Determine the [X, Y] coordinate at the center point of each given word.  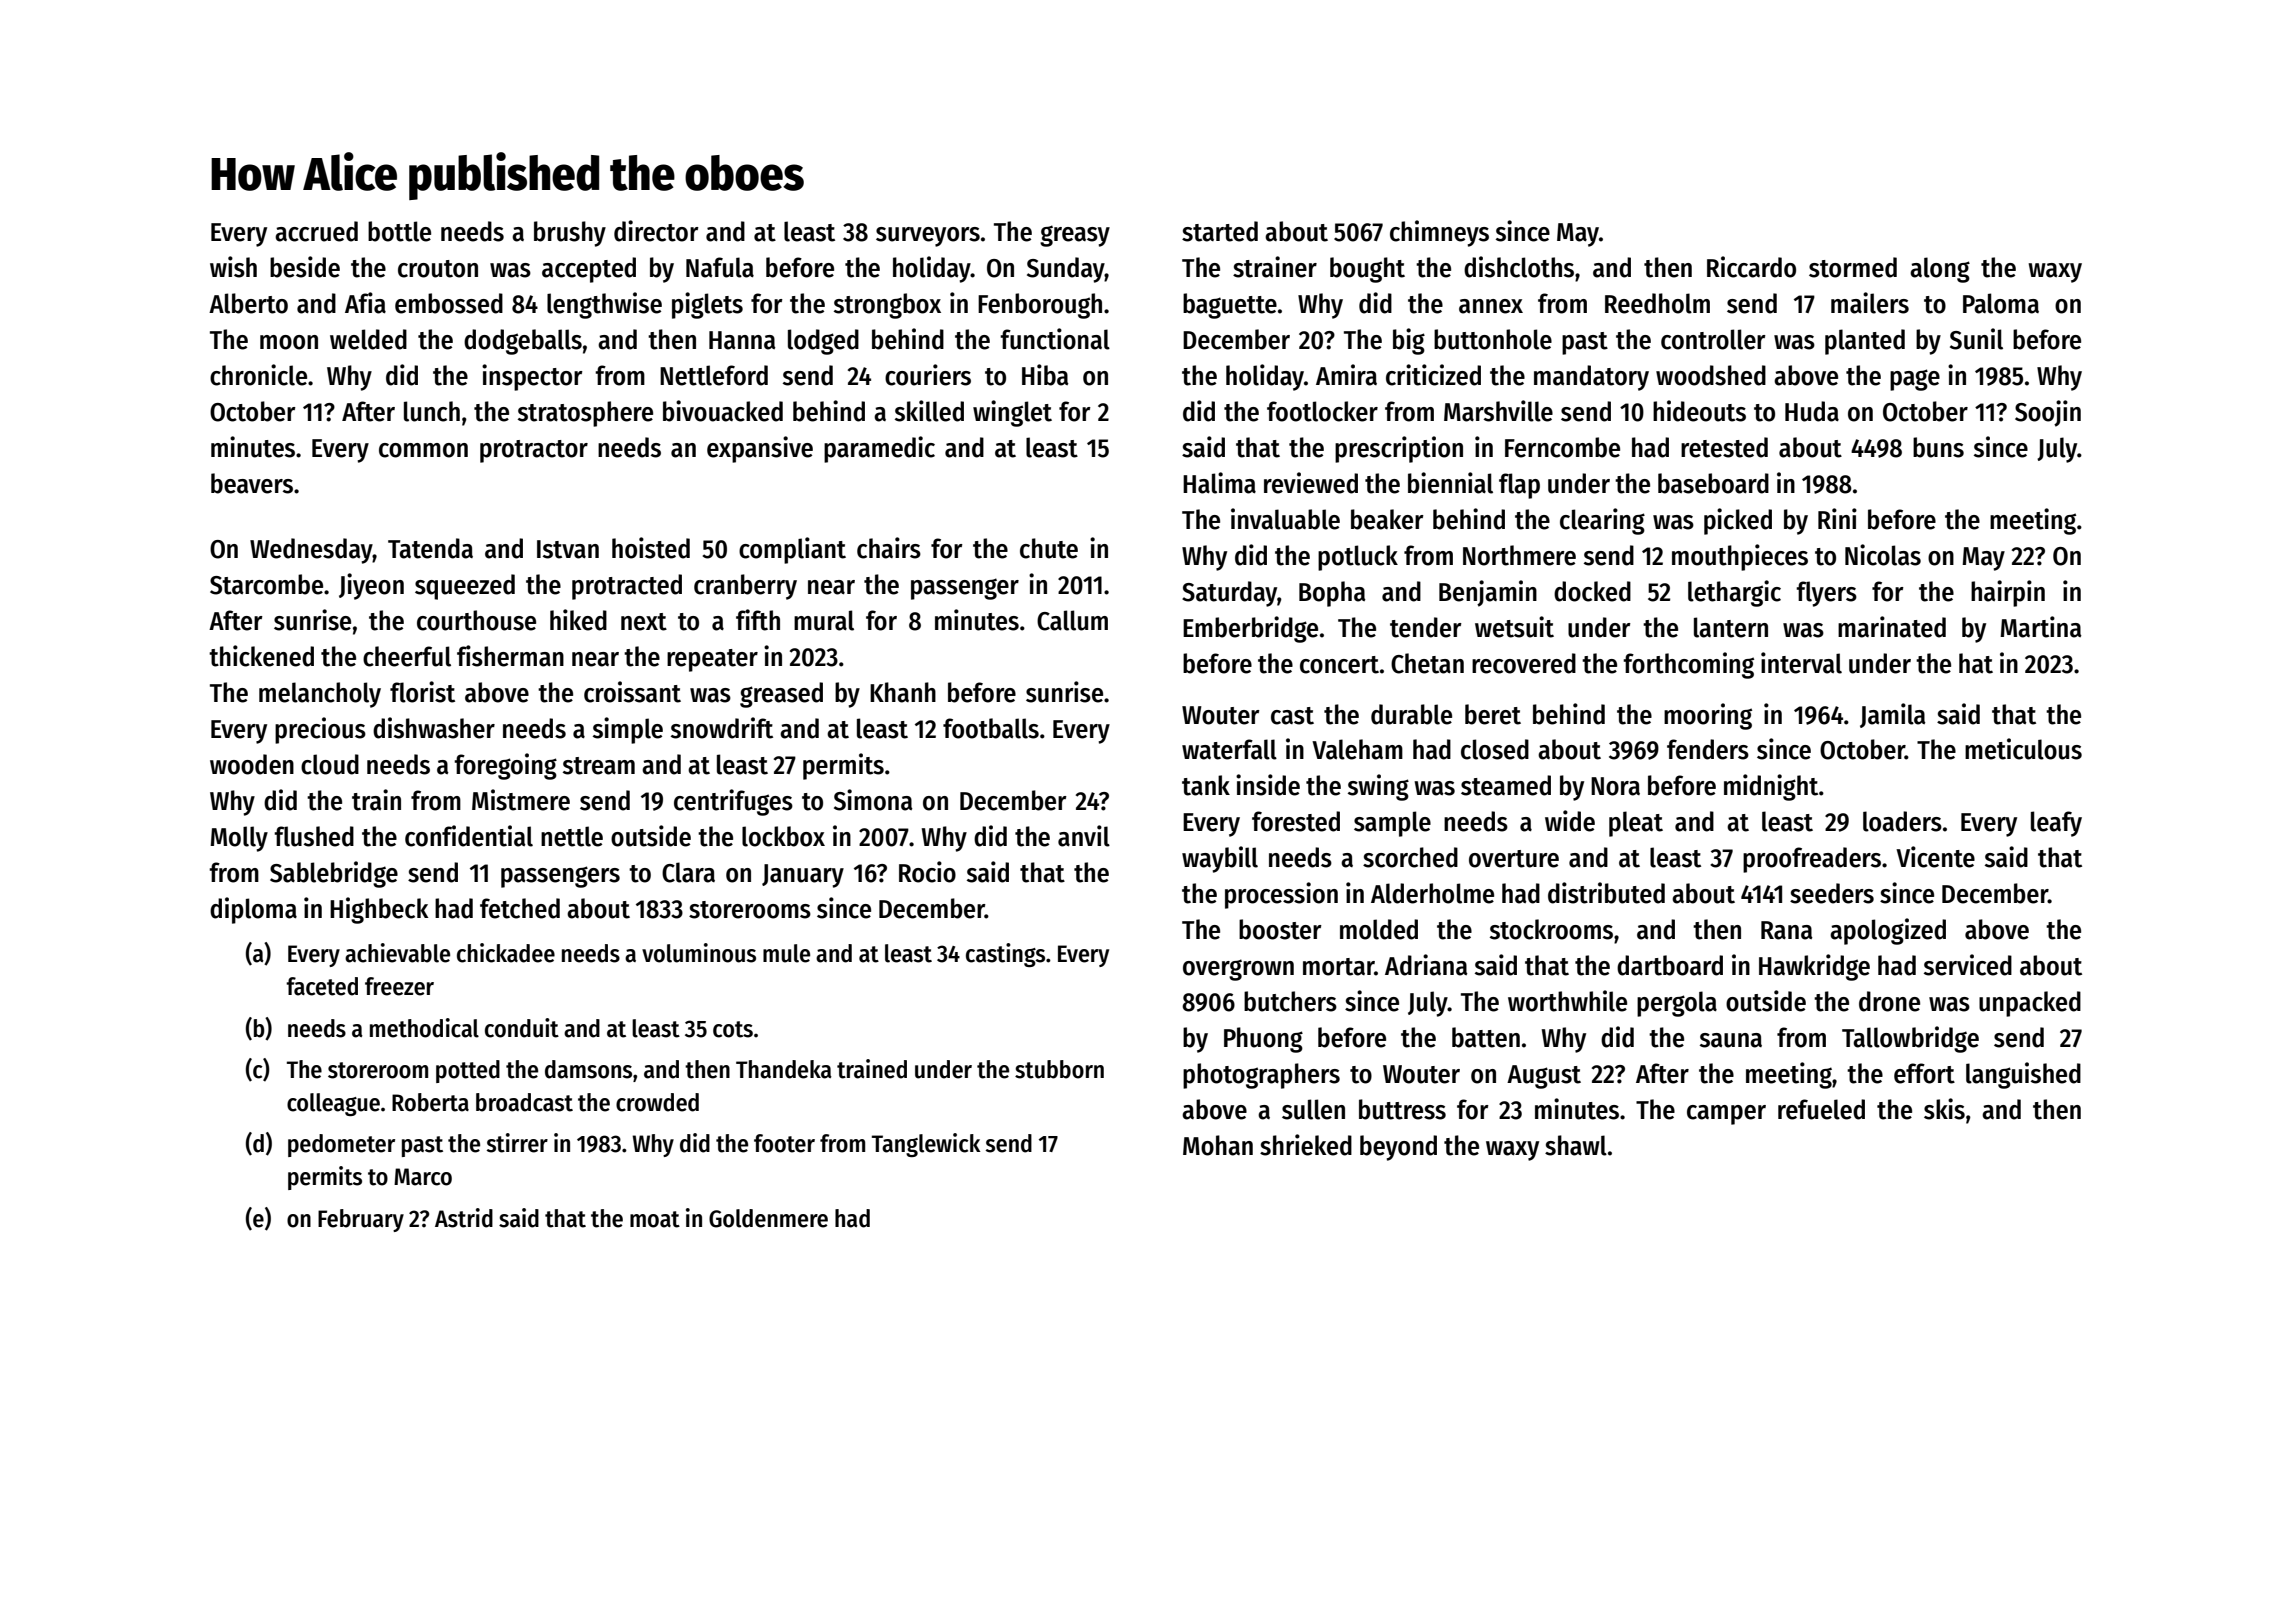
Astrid [464, 1218]
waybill [1220, 859]
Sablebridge [334, 874]
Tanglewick [926, 1145]
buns [1938, 447]
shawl [1576, 1145]
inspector [532, 377]
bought [1367, 270]
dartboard [1670, 965]
